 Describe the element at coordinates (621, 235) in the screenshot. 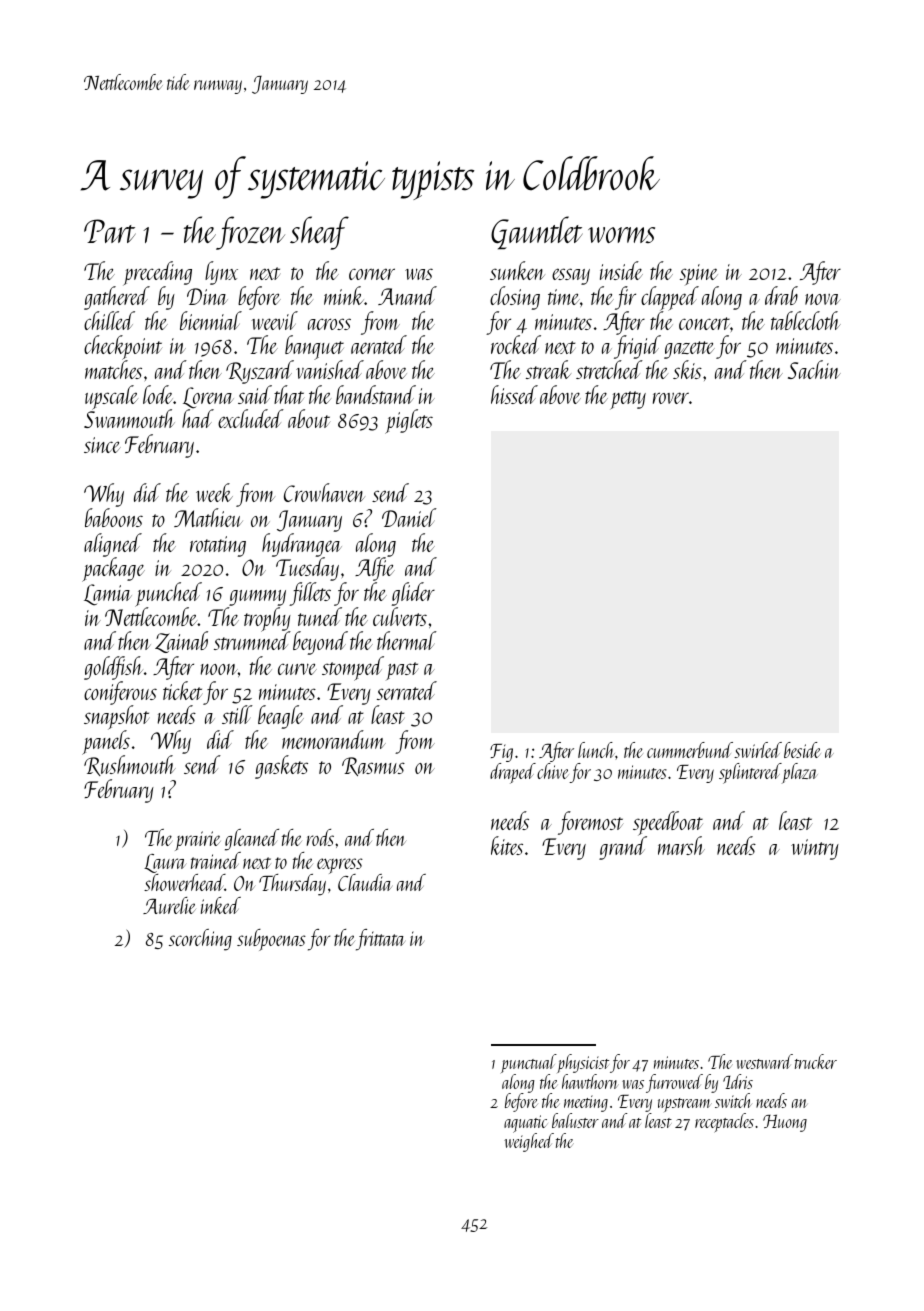

I see `worms` at that location.
